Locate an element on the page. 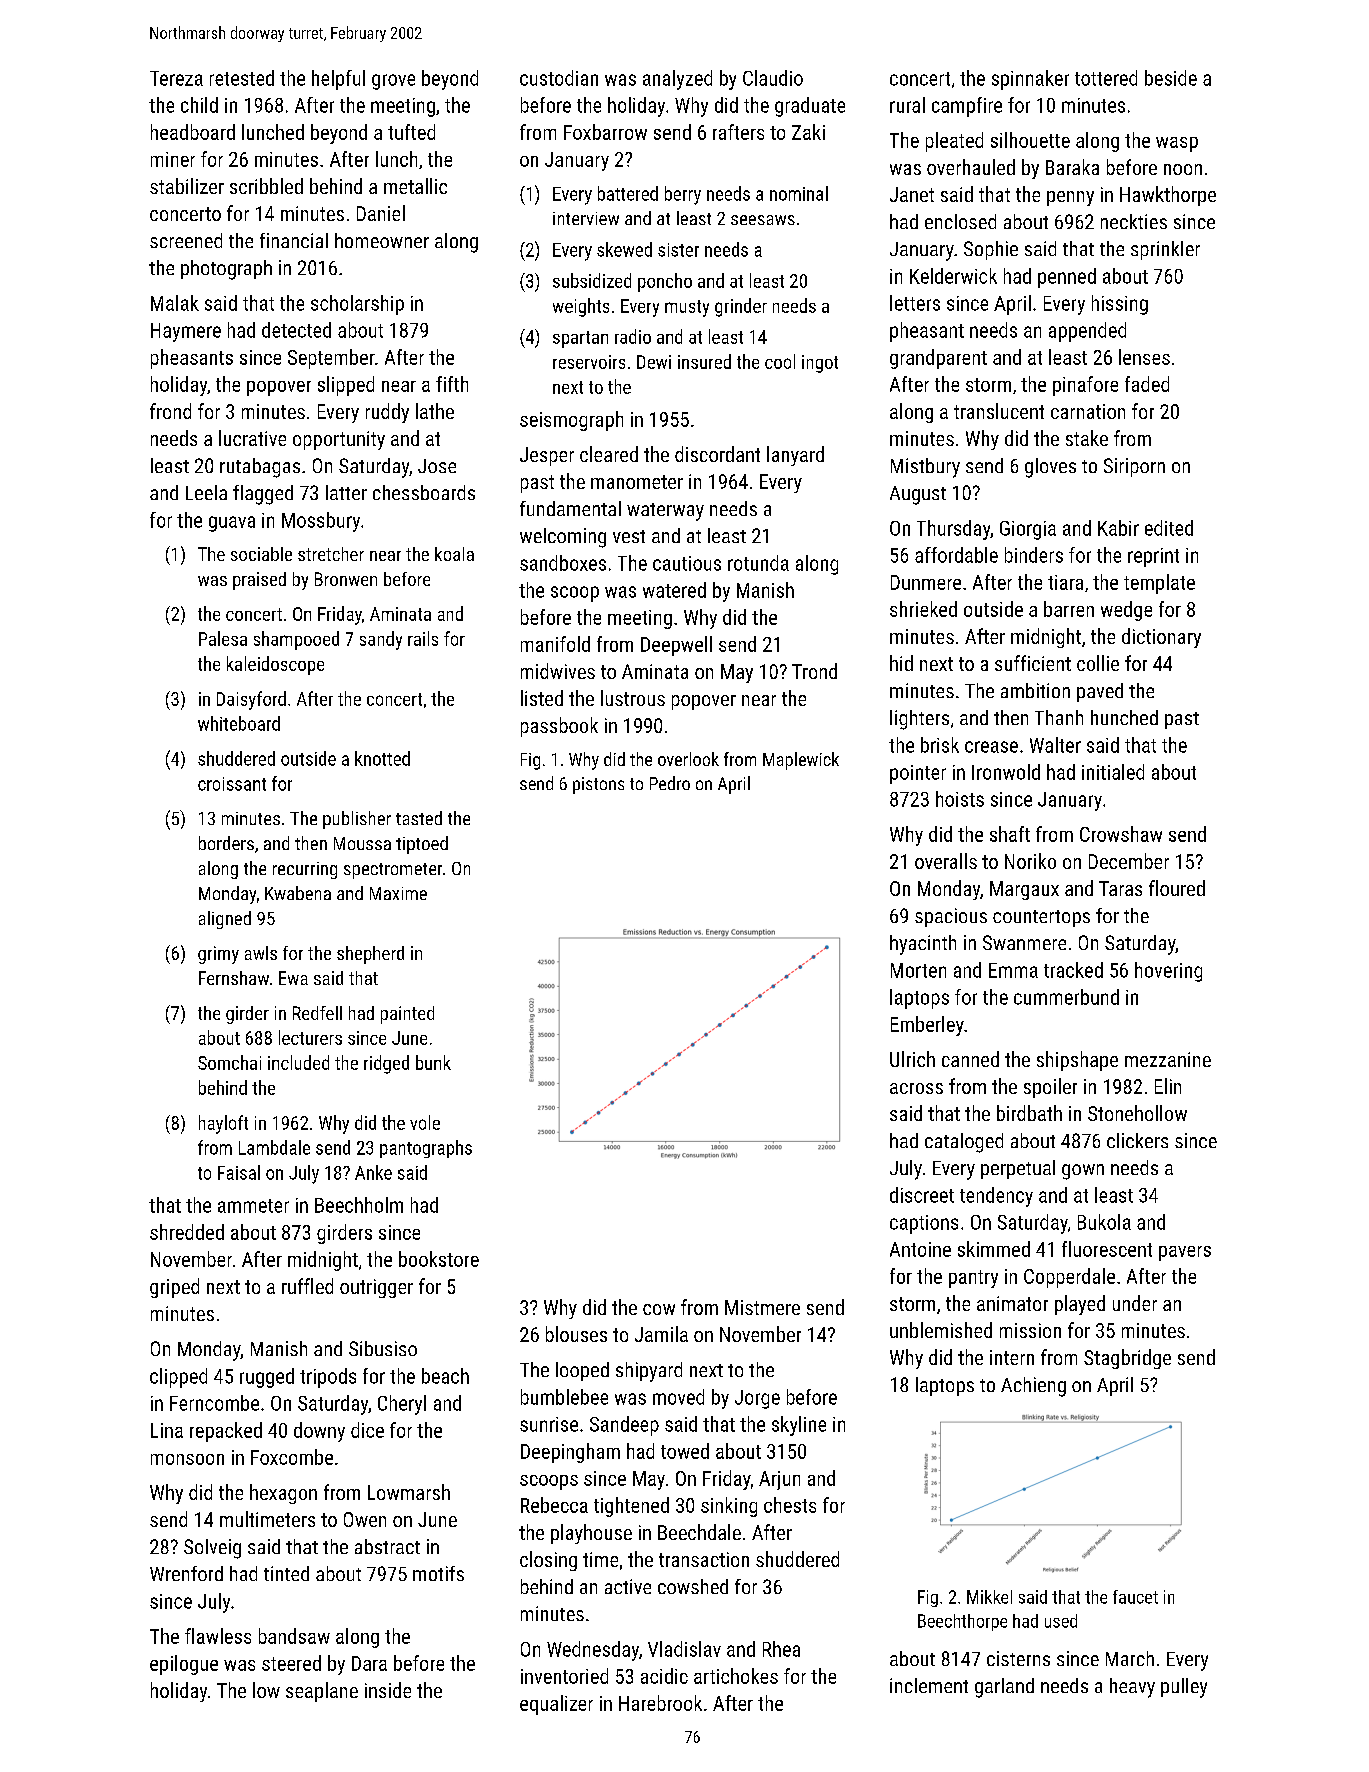 The height and width of the document is (1772, 1369). Ulrich is located at coordinates (912, 1059).
